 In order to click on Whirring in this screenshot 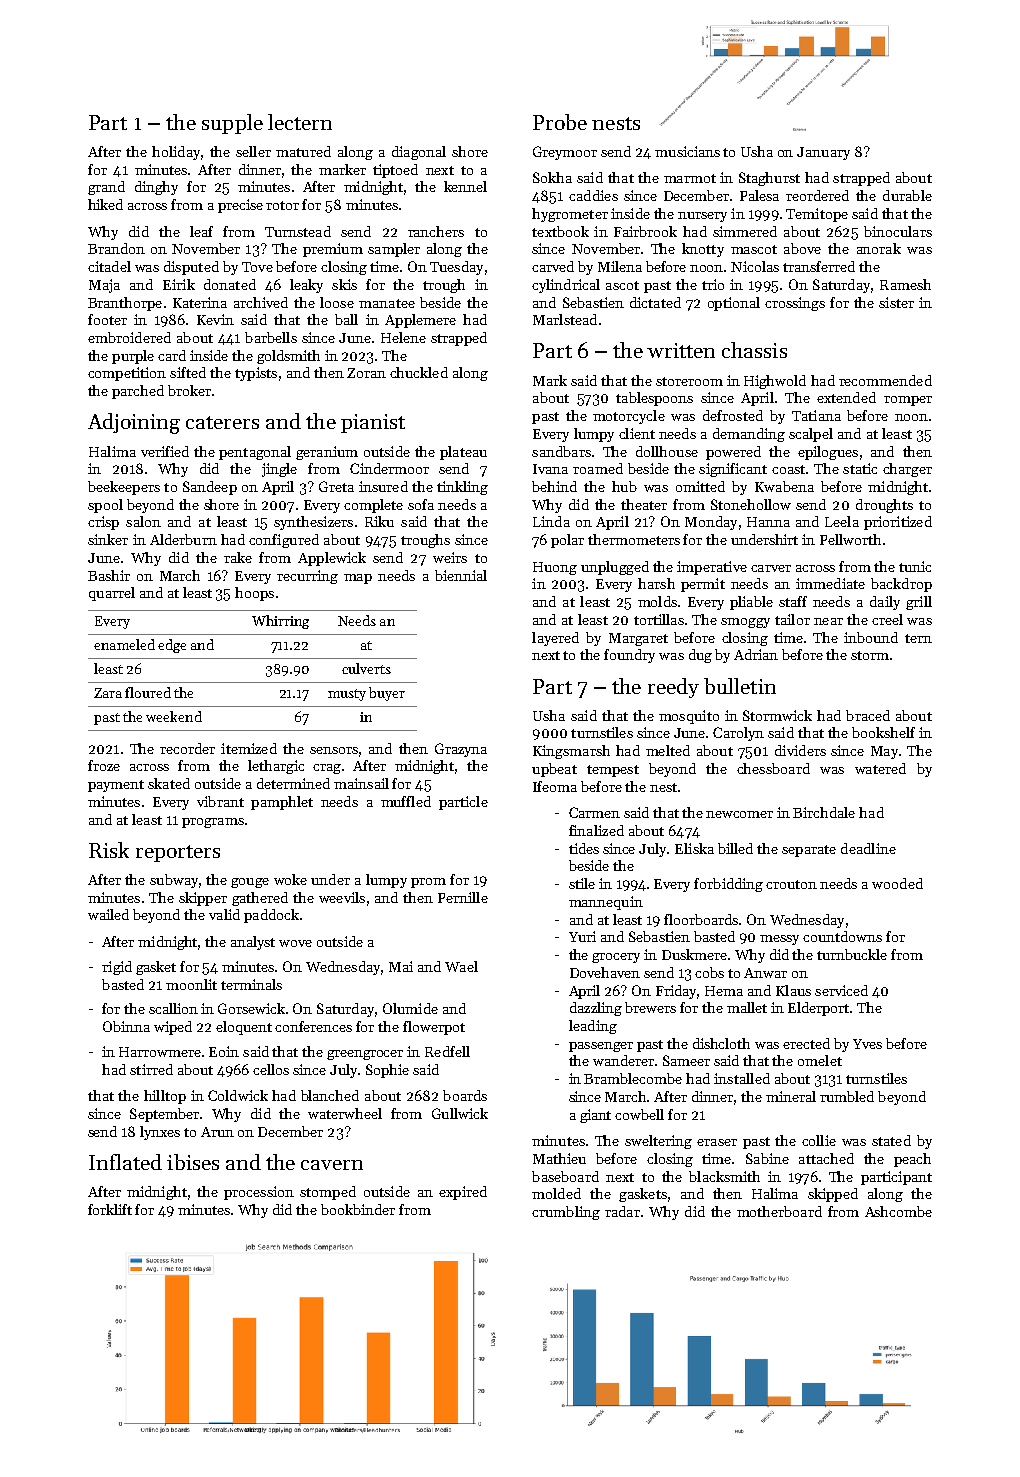, I will do `click(280, 622)`.
